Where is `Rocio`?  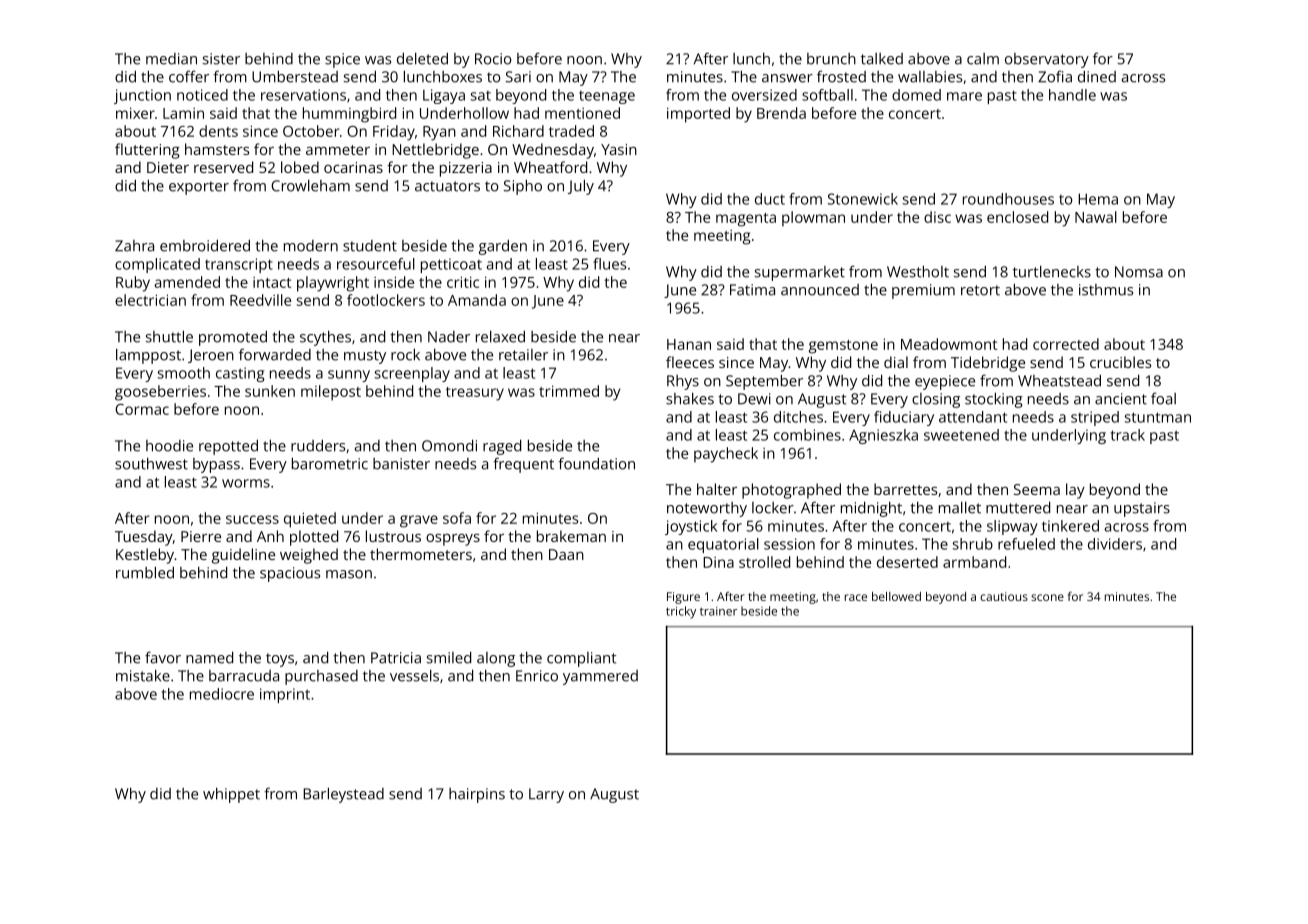 Rocio is located at coordinates (493, 59).
